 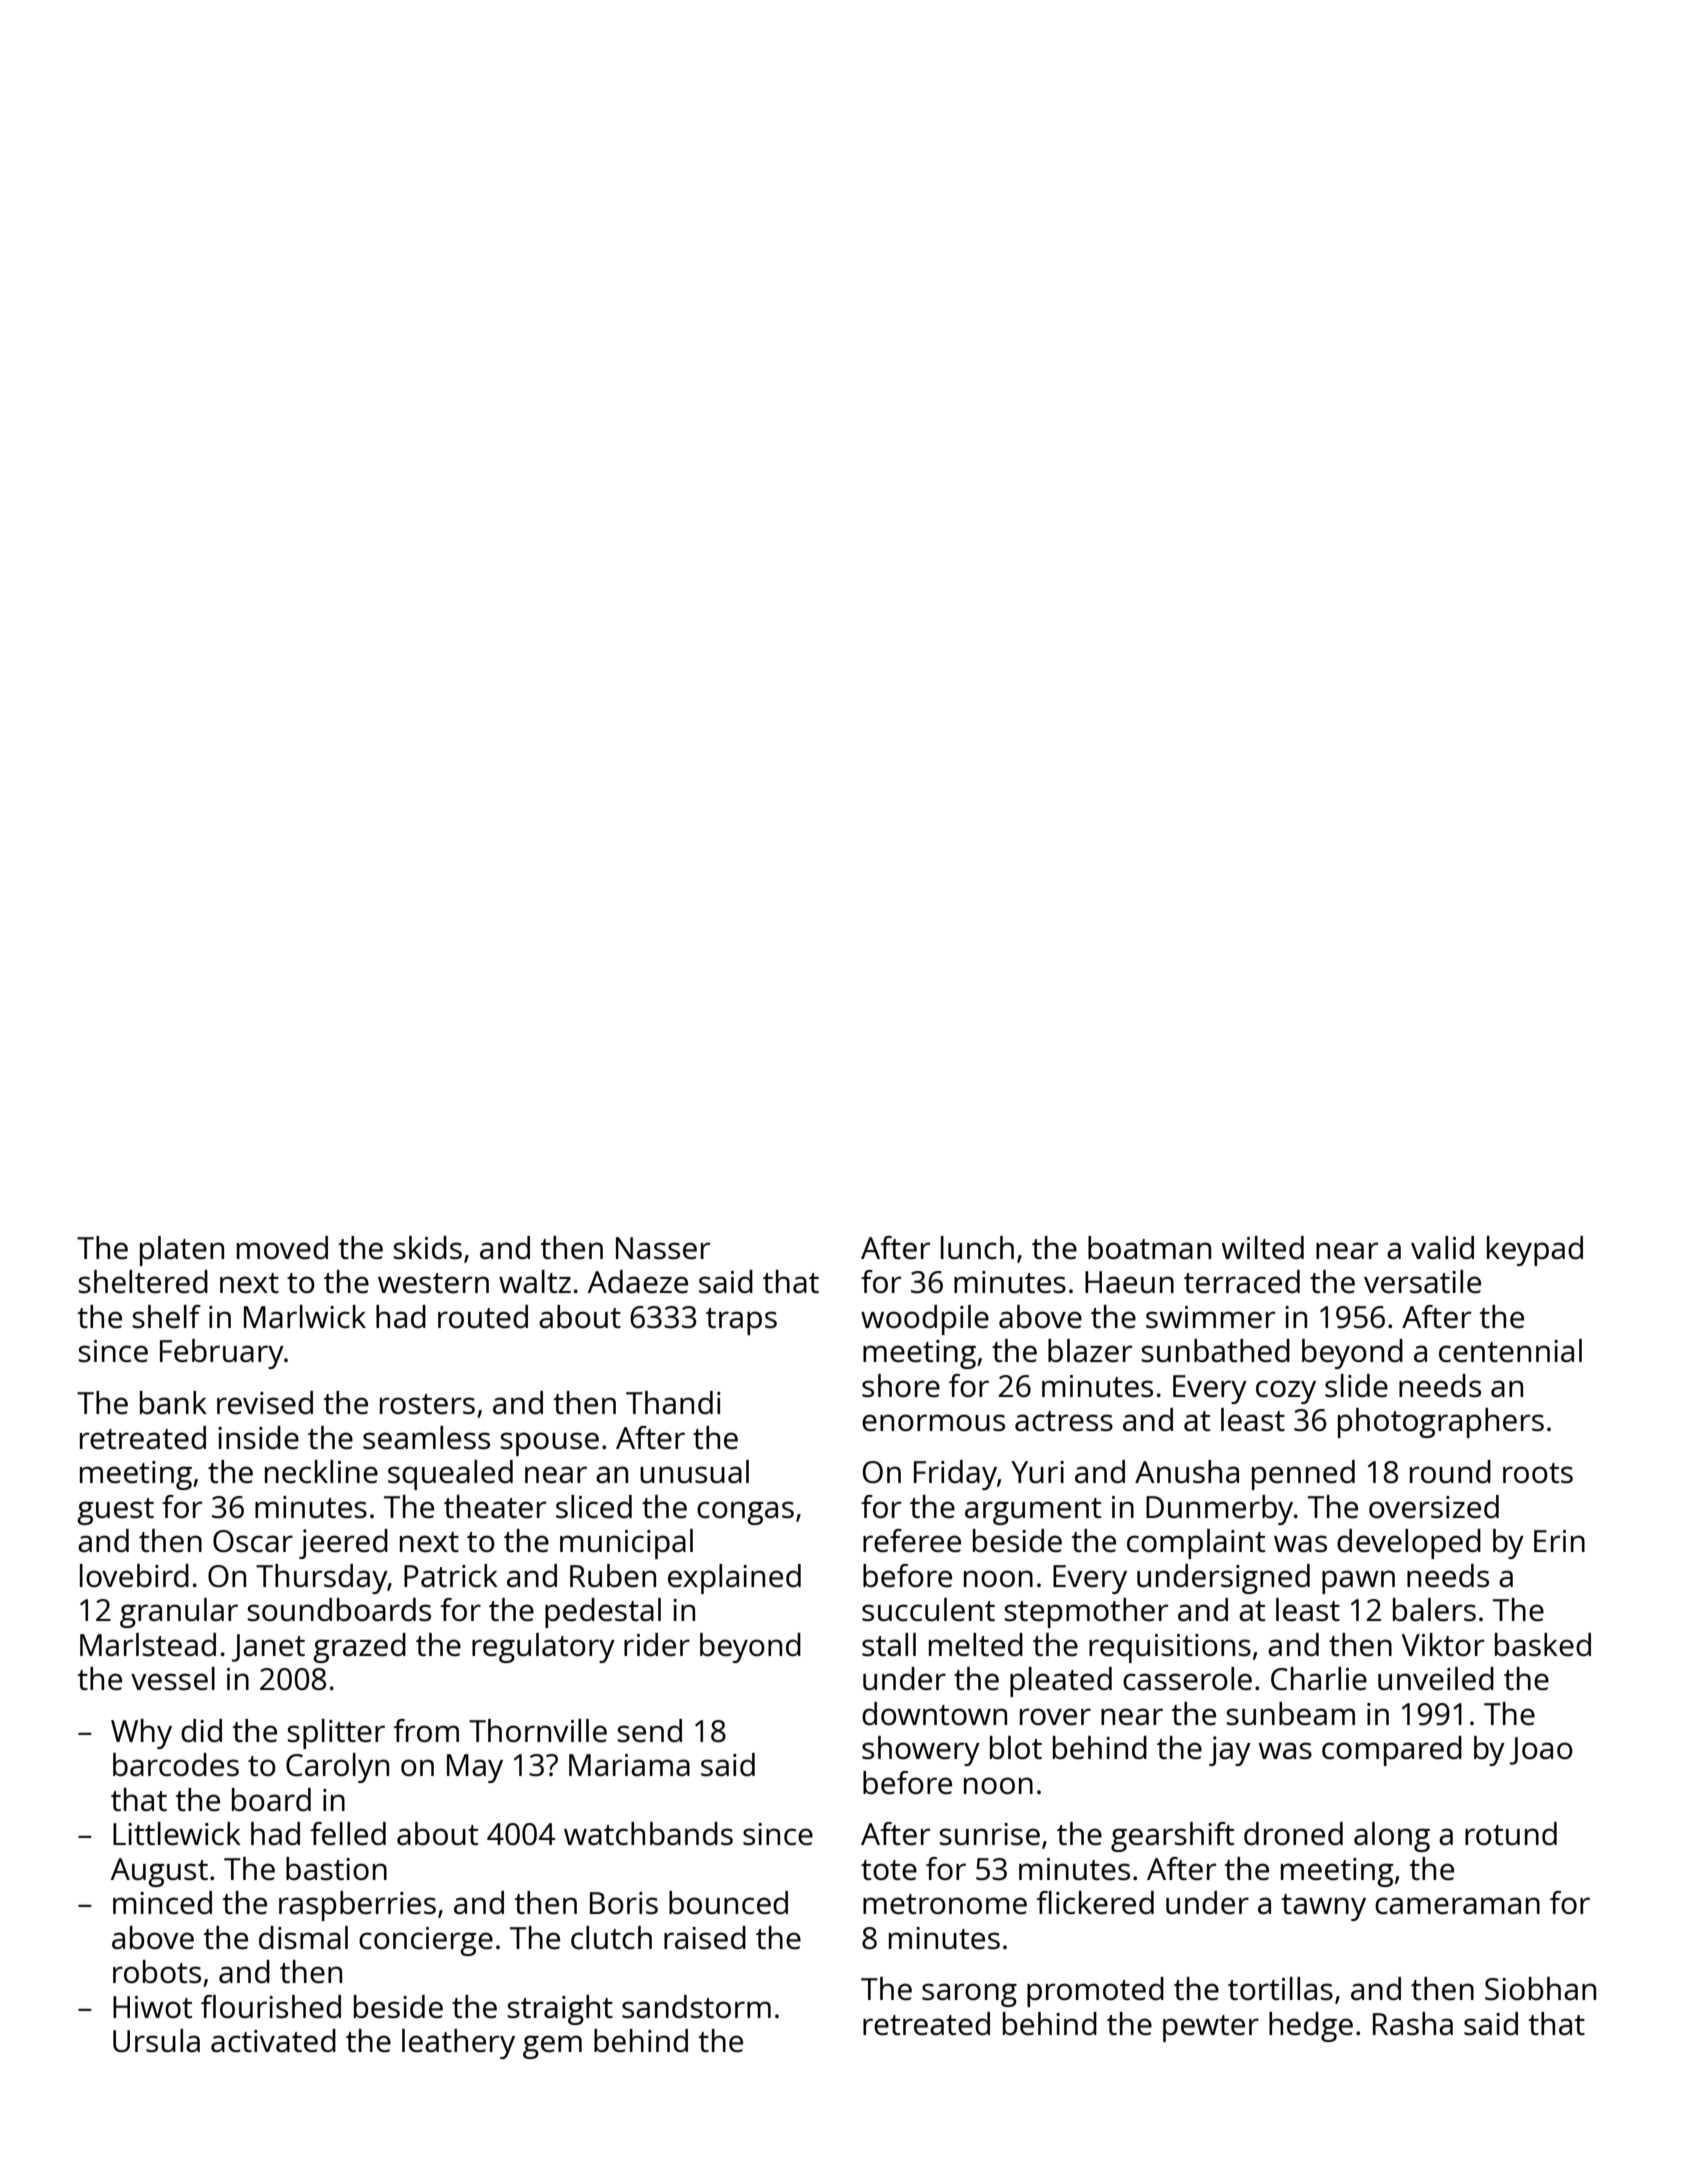 I want to click on Nasser, so click(x=663, y=1248).
